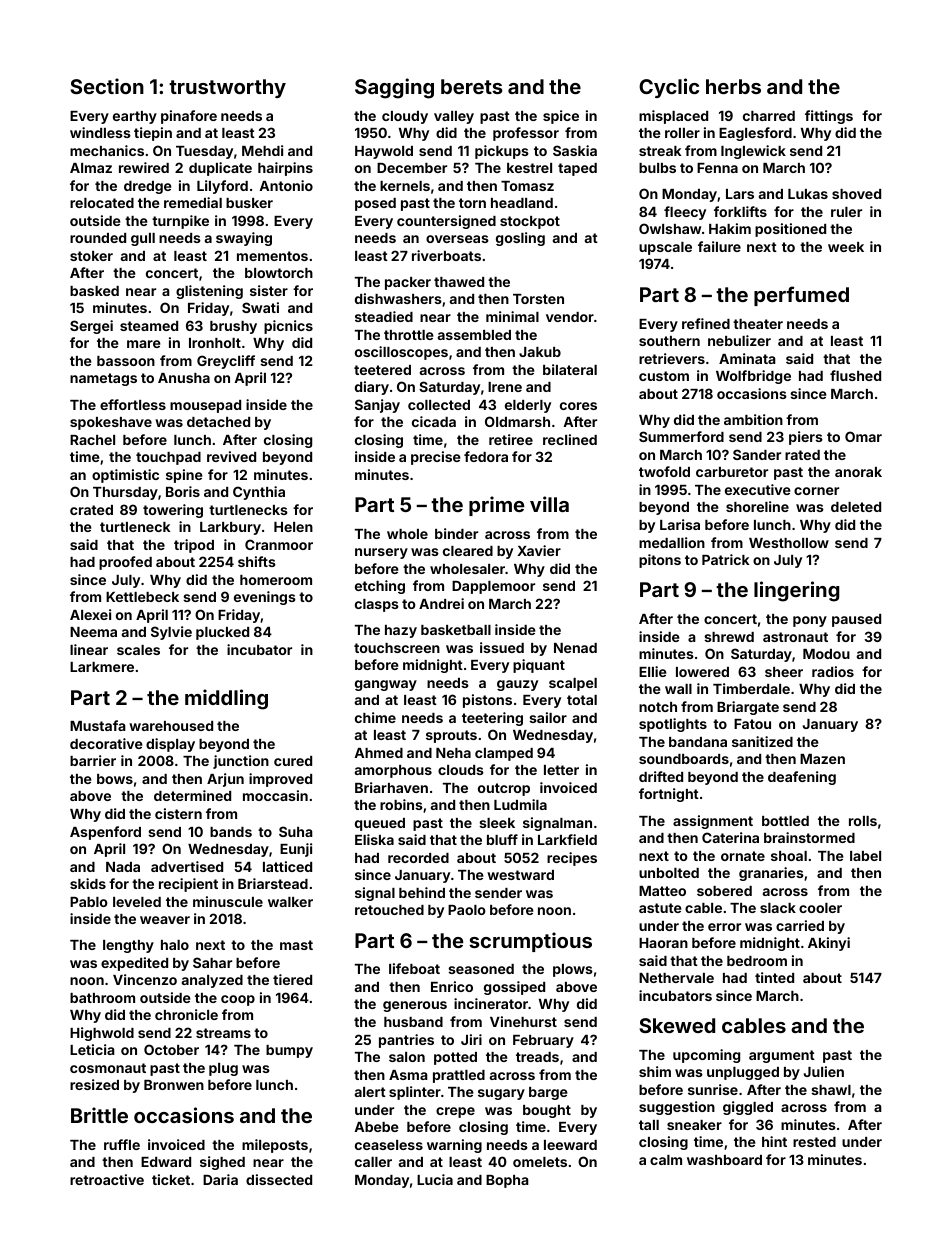 The image size is (952, 1233). Describe the element at coordinates (170, 745) in the image. I see `display` at that location.
